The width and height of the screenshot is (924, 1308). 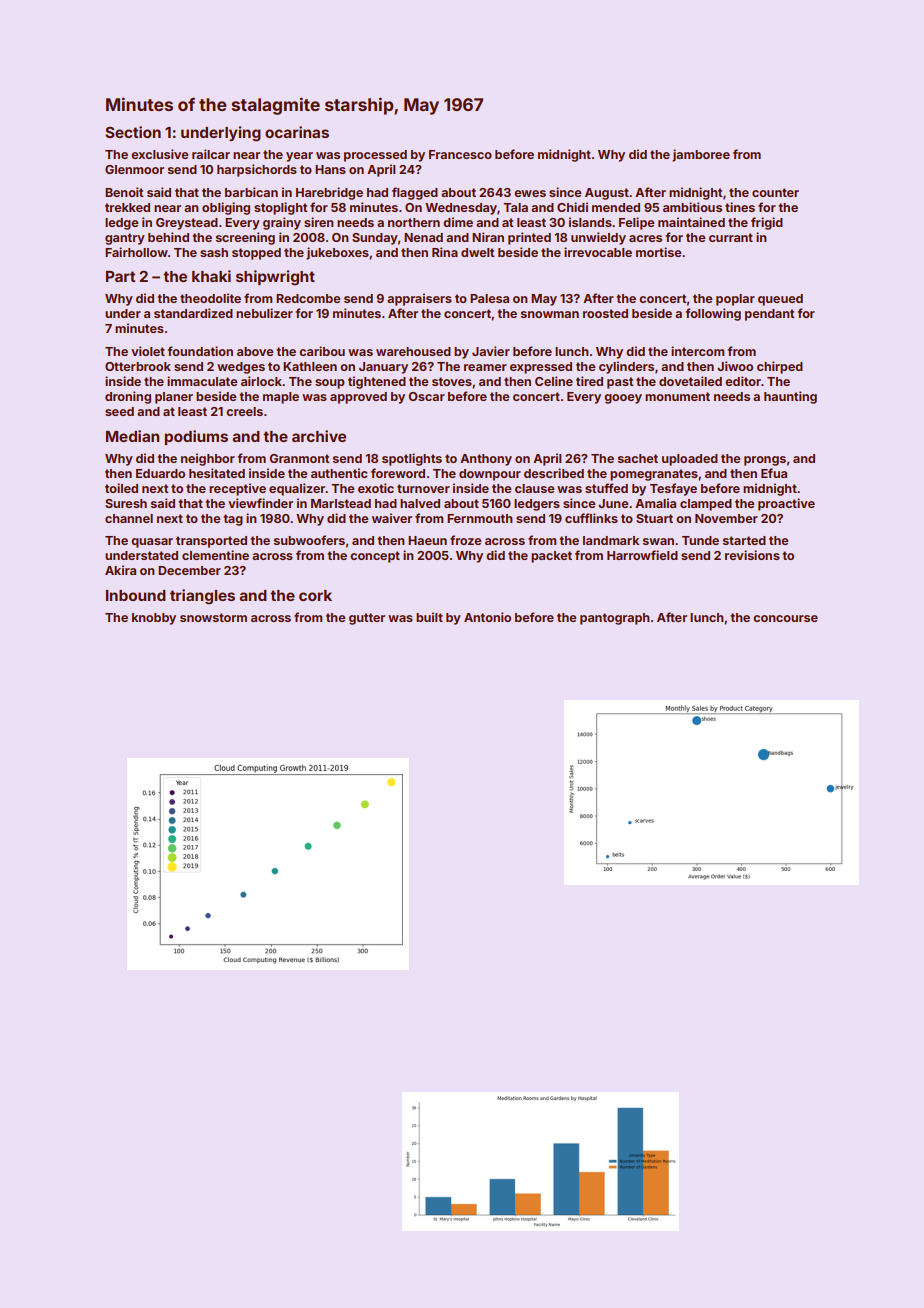 I want to click on railcar, so click(x=211, y=154).
